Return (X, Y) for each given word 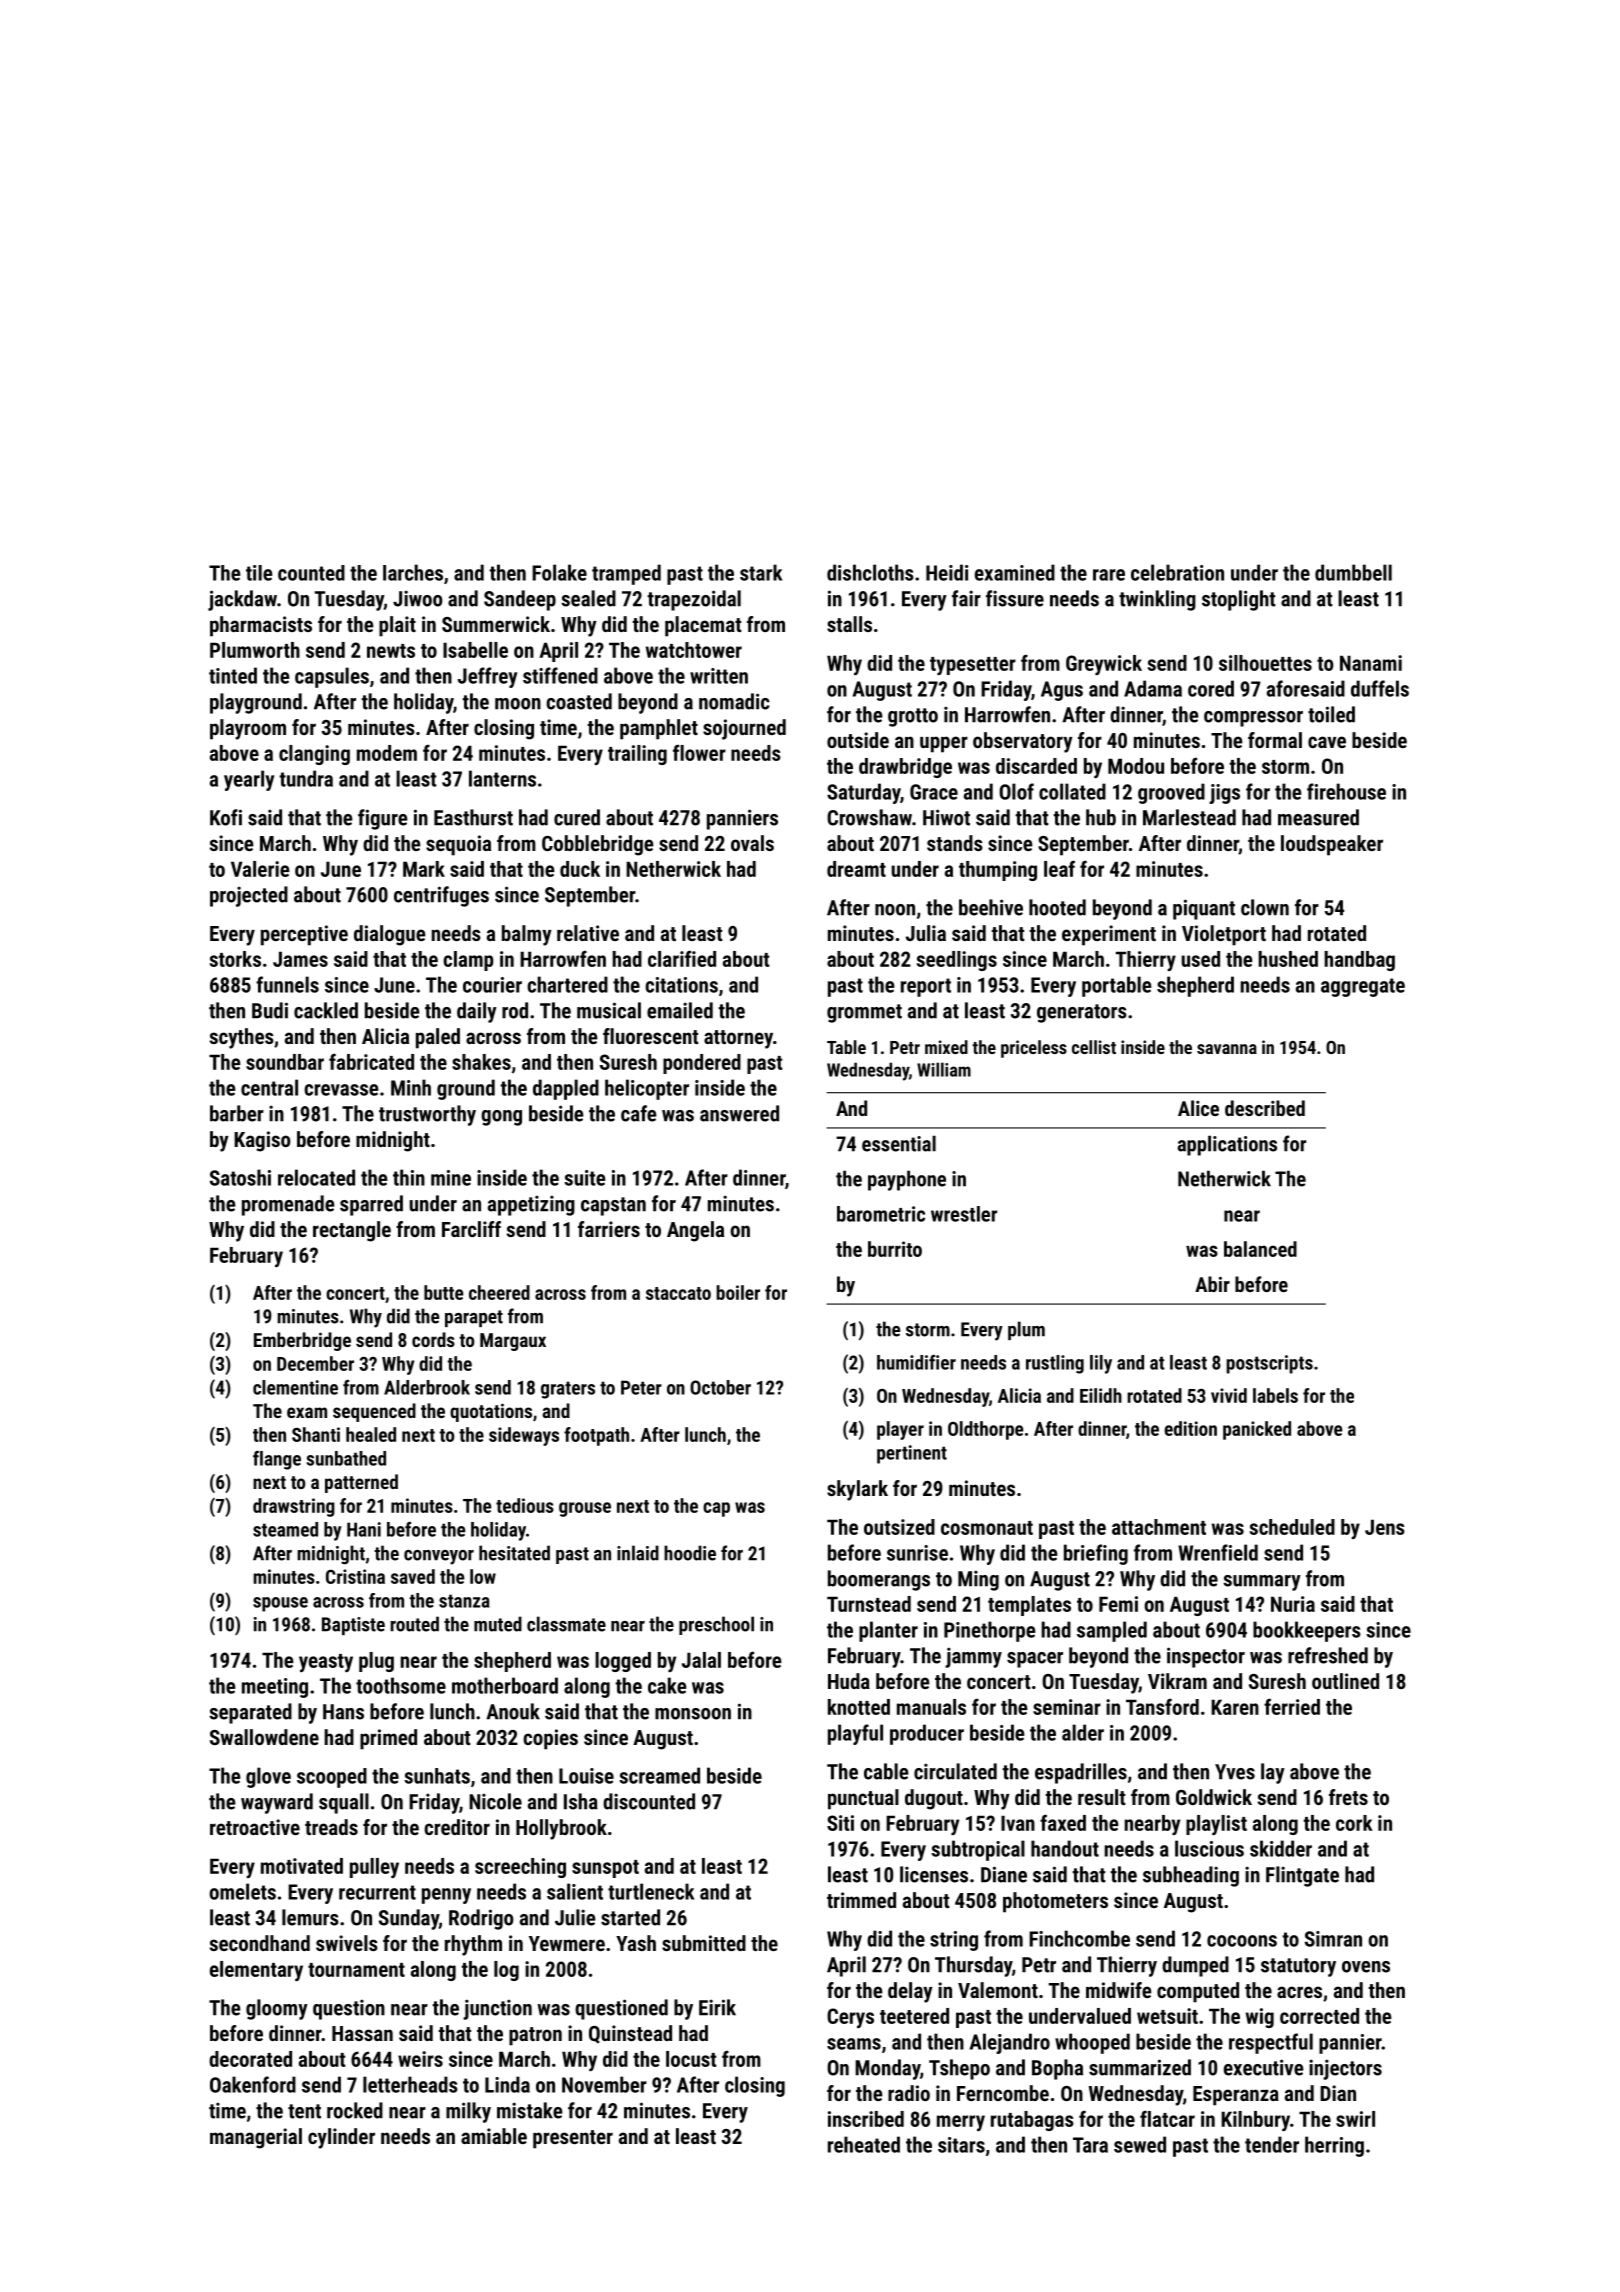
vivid (1229, 1395)
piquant (1204, 909)
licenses (934, 1874)
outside (858, 740)
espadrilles (1081, 1773)
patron (535, 2036)
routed (414, 1624)
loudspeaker (1332, 845)
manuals (931, 1707)
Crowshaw (869, 817)
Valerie (260, 869)
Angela (695, 1231)
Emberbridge (302, 1341)
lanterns (502, 778)
